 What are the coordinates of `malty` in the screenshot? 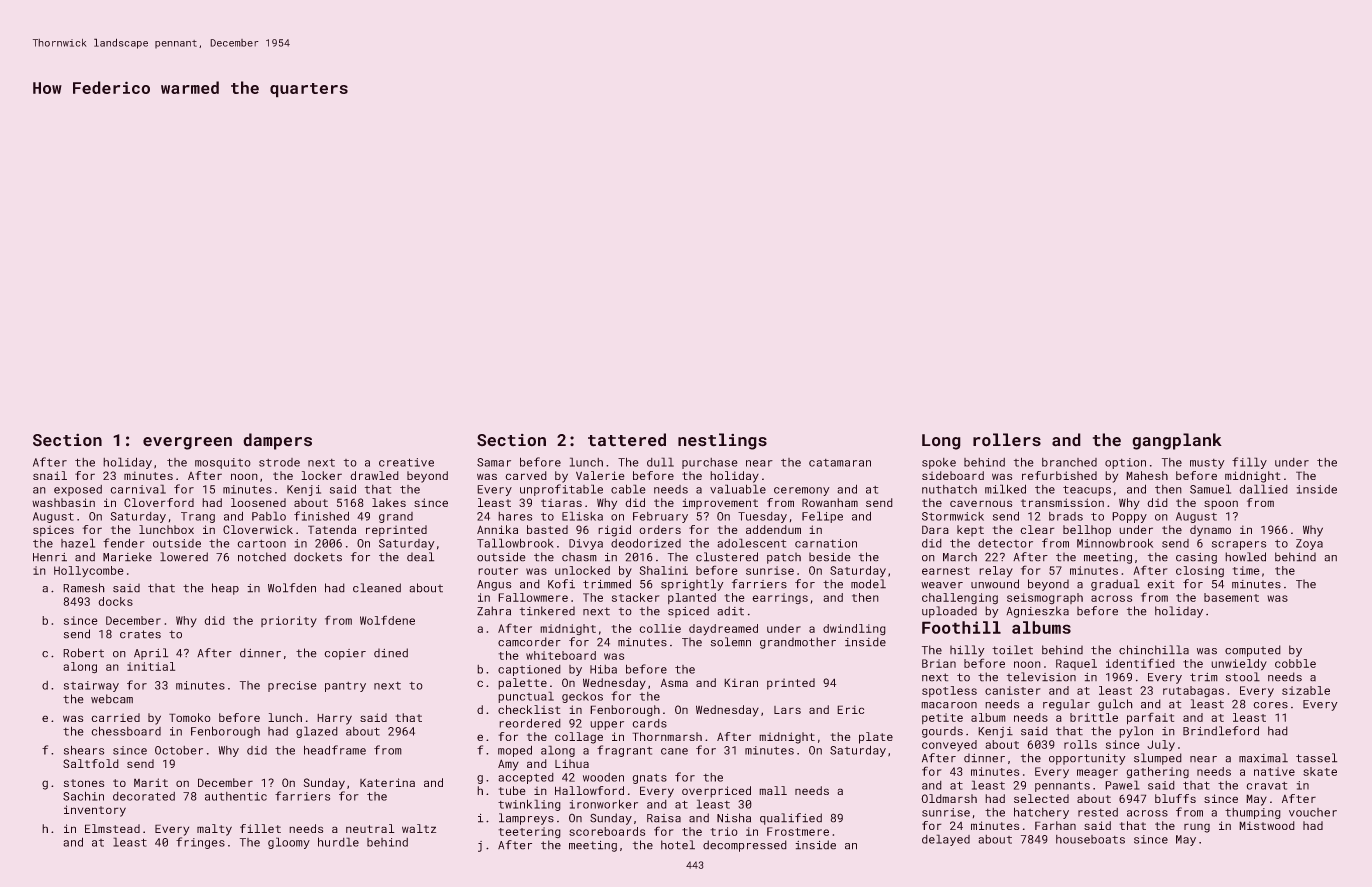 It's located at (214, 830).
